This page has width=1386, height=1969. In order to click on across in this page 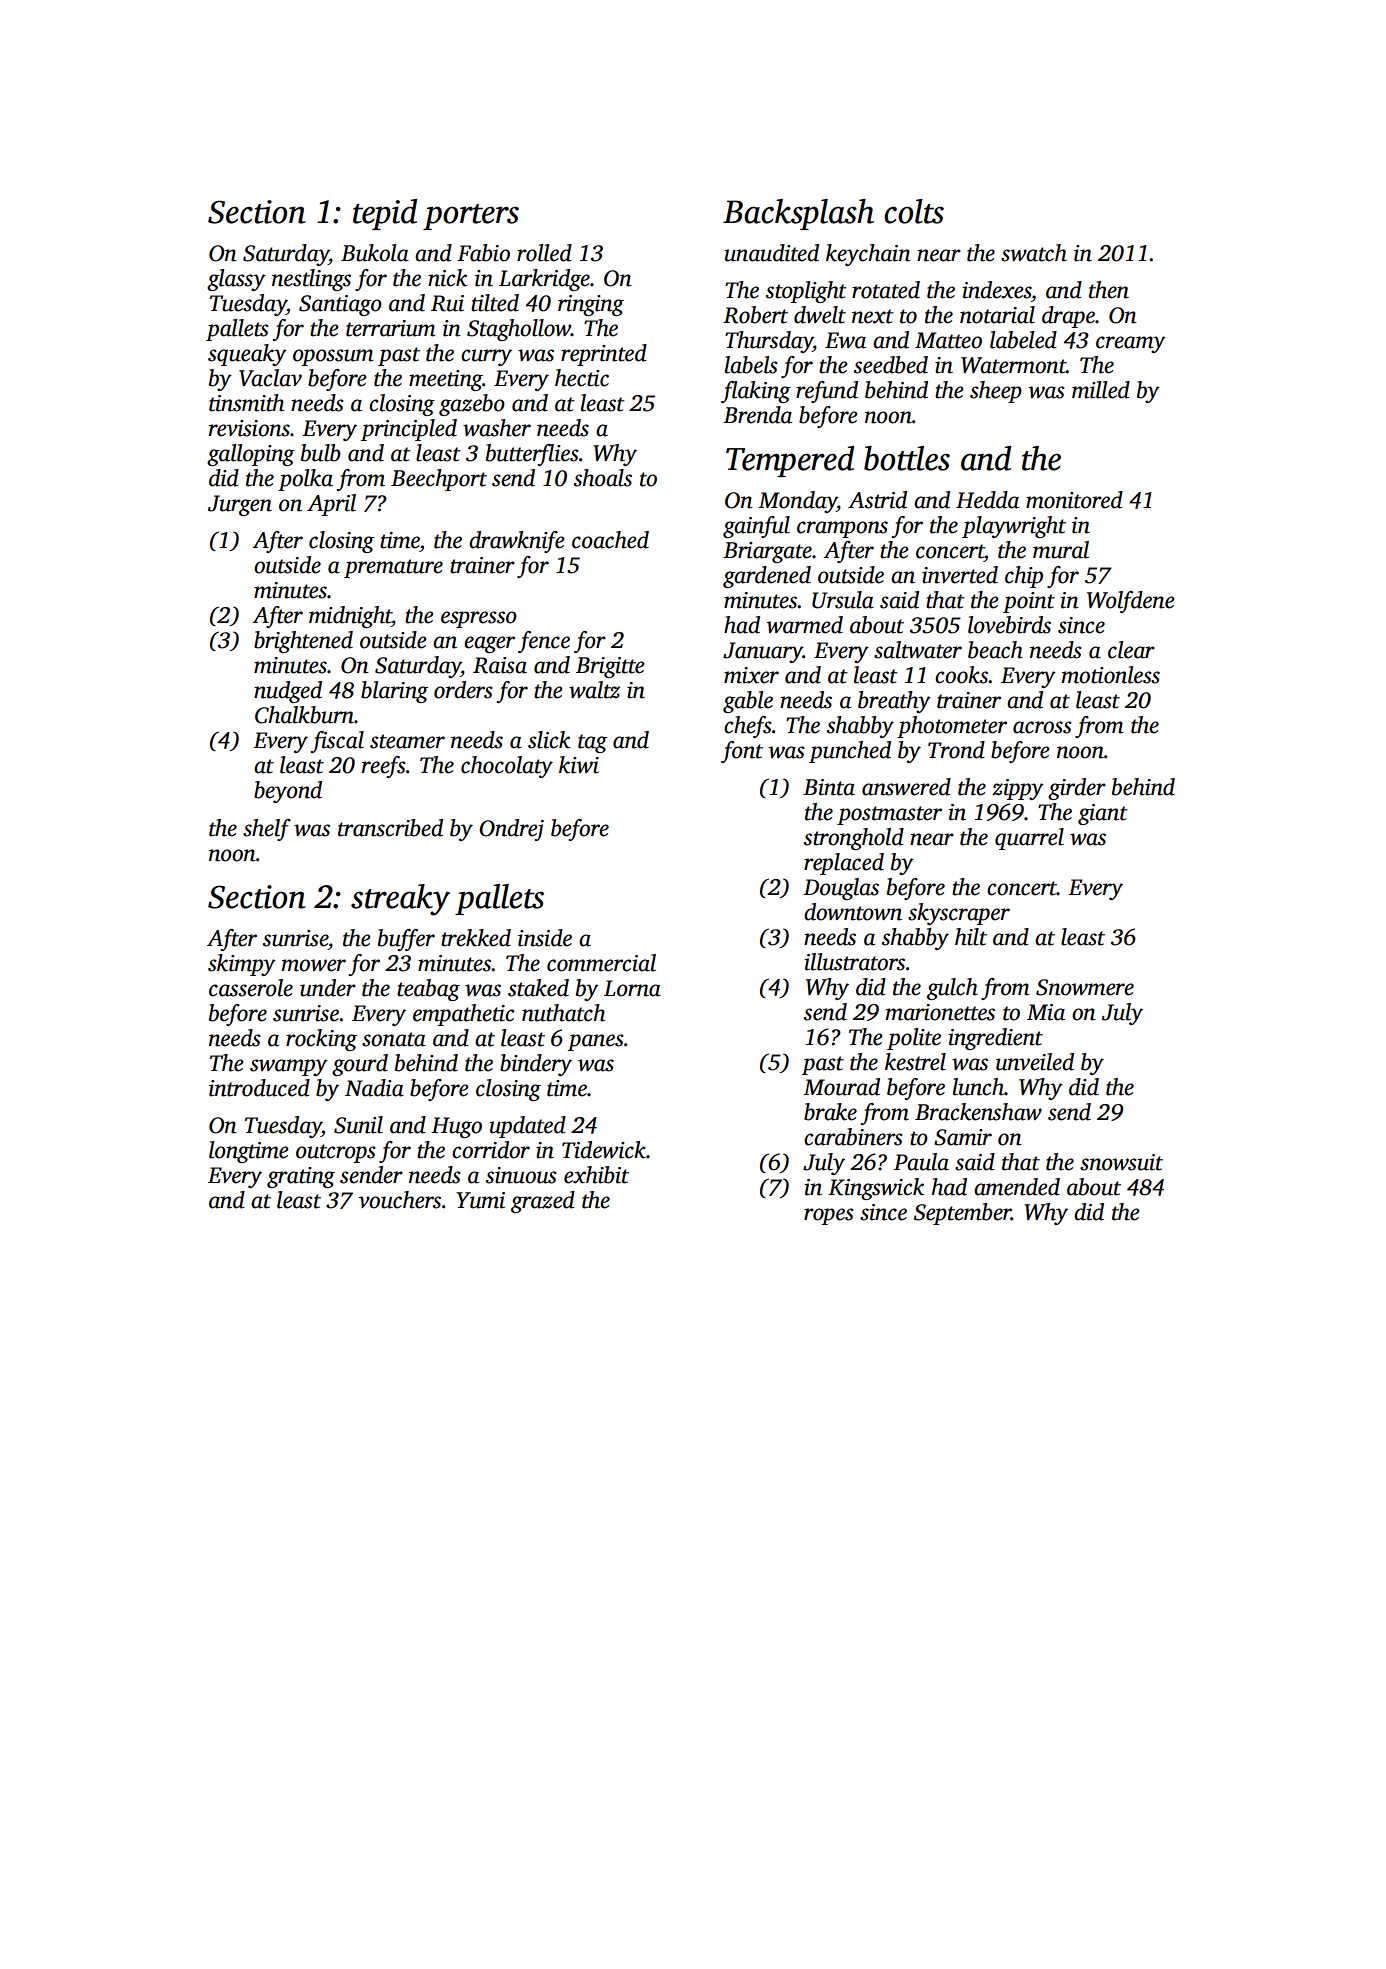, I will do `click(1042, 727)`.
